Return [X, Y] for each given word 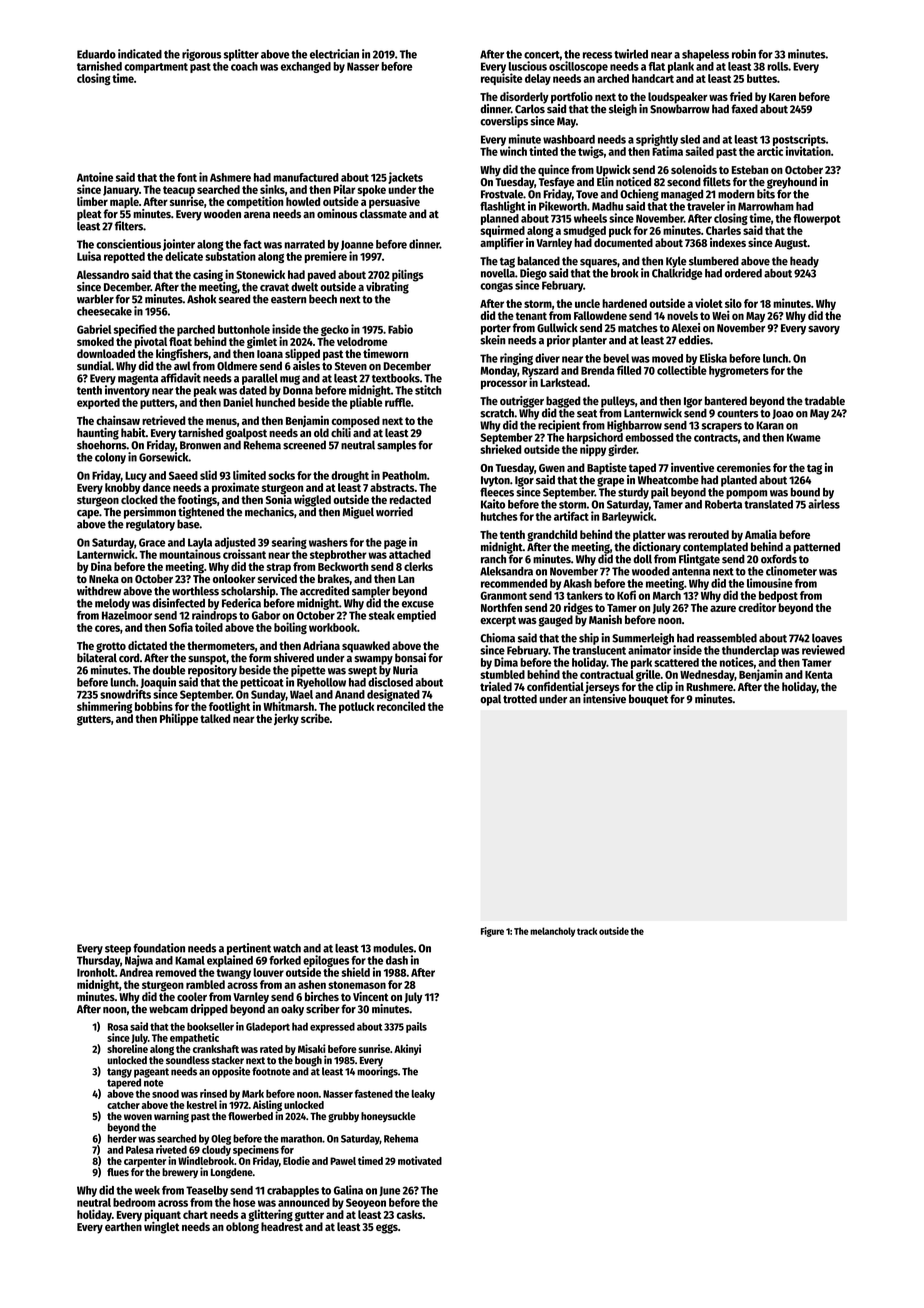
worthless [195, 591]
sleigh [623, 110]
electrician [334, 54]
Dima [506, 662]
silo [733, 303]
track [587, 931]
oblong [242, 1228]
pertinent [249, 949]
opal [490, 700]
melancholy [552, 932]
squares [598, 263]
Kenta [819, 675]
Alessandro [103, 274]
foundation [159, 948]
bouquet [648, 700]
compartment [156, 68]
